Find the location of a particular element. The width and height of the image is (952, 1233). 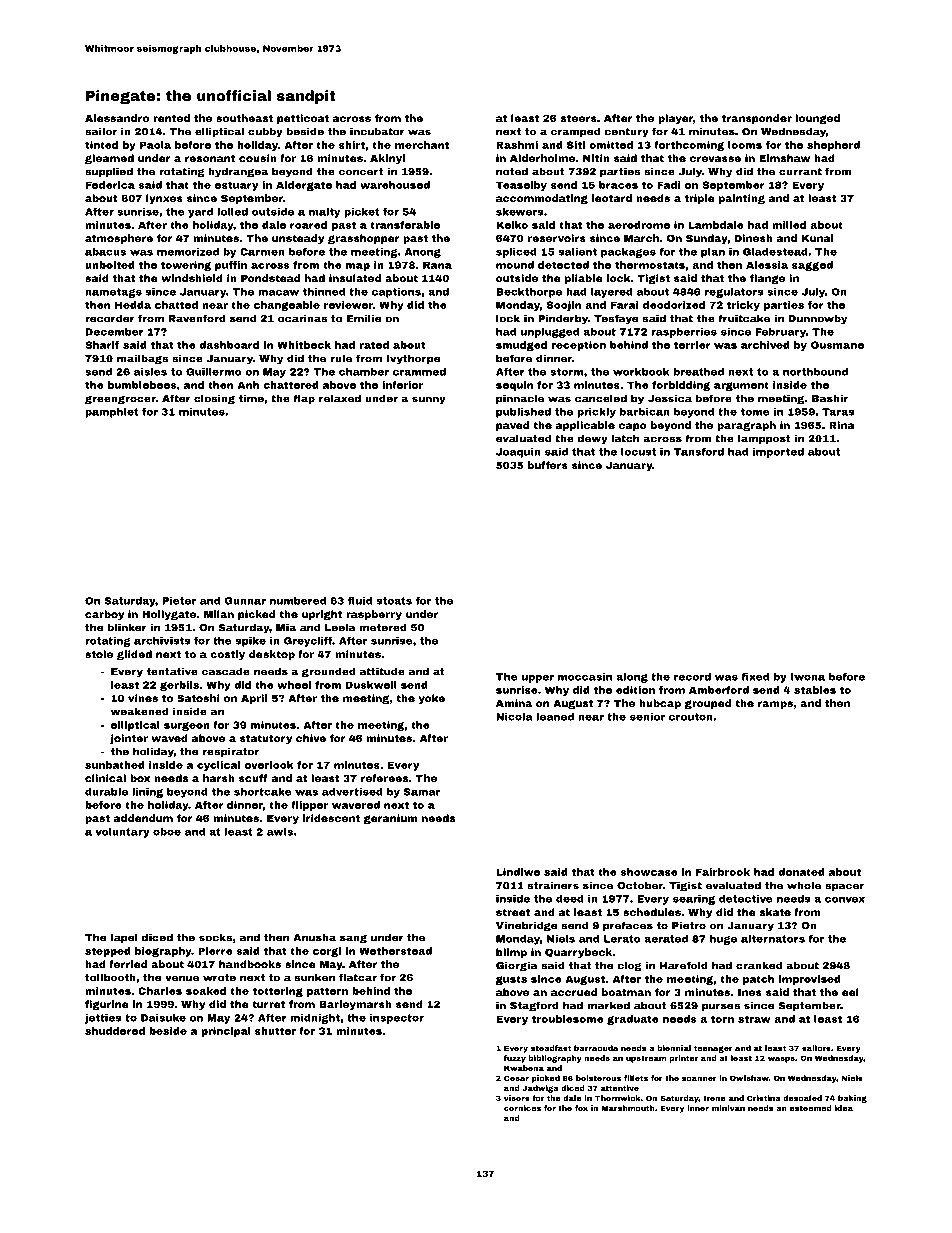

Ousmane is located at coordinates (837, 345).
